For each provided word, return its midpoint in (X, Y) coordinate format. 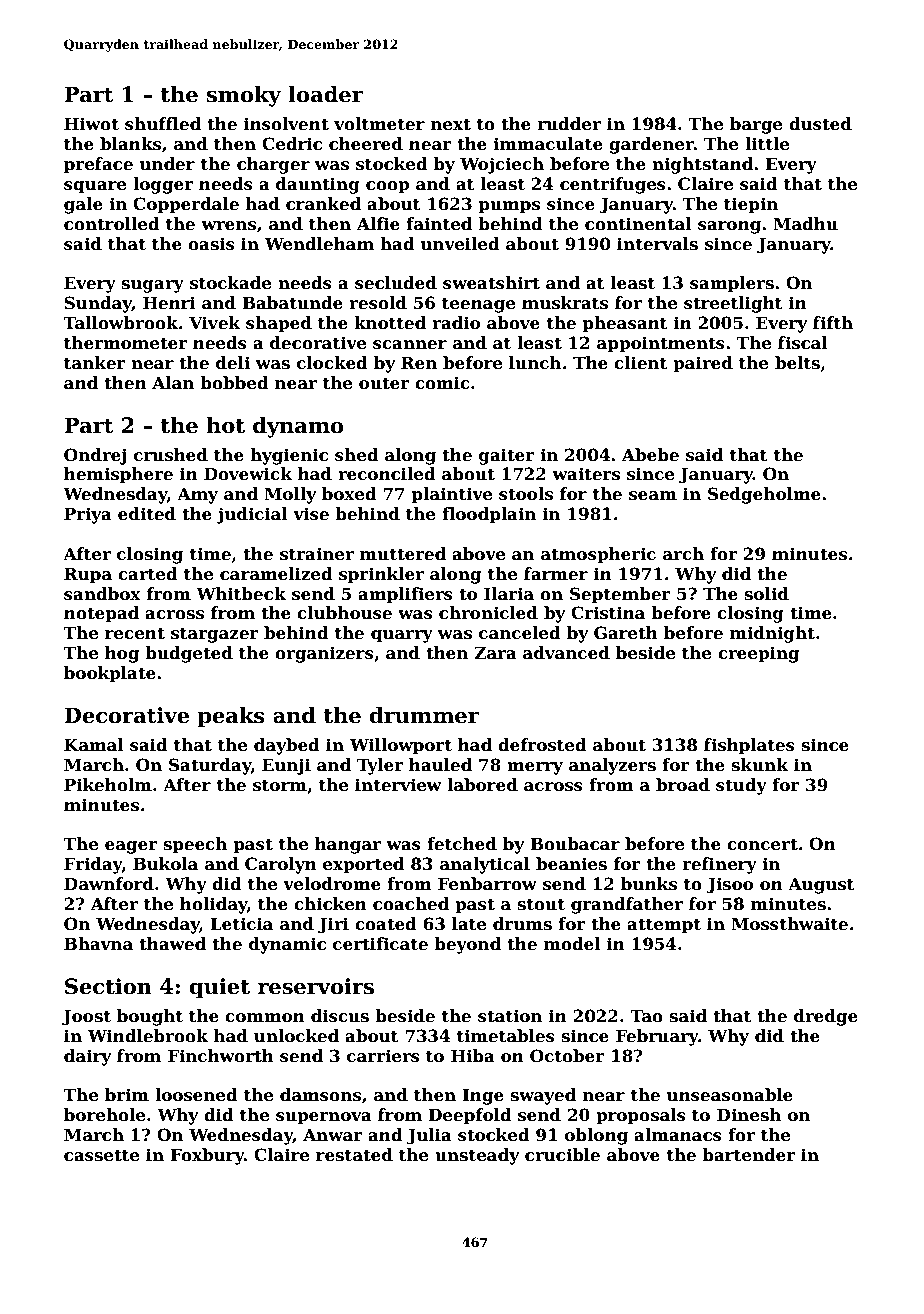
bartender (749, 1155)
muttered (403, 554)
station (510, 1016)
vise (311, 514)
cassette (101, 1155)
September (620, 595)
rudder (569, 124)
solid (766, 594)
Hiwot (91, 124)
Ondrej (95, 456)
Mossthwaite (789, 924)
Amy (197, 495)
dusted (820, 124)
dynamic (287, 945)
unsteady (477, 1156)
